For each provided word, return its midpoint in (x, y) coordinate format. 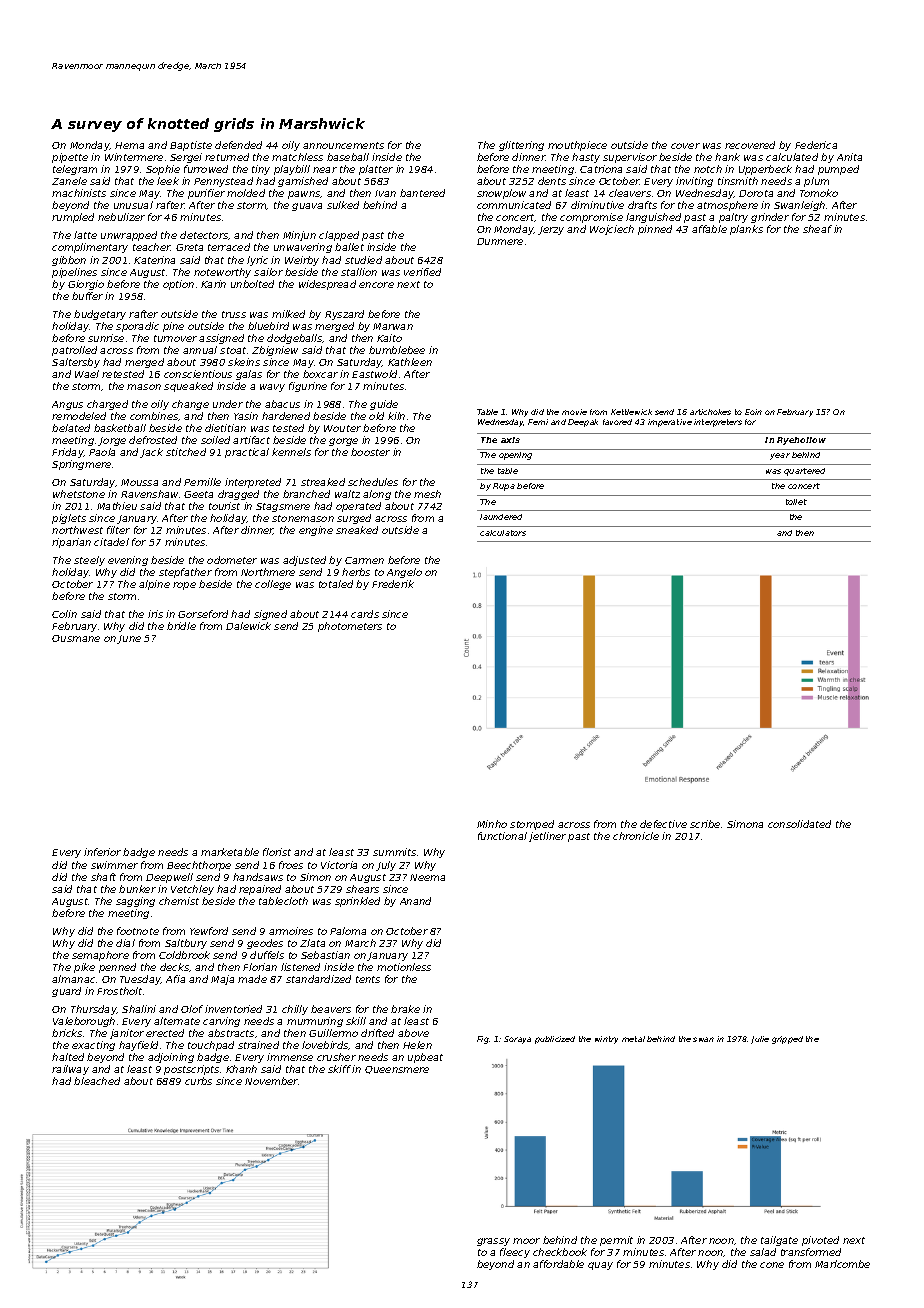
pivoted (820, 1241)
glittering (521, 146)
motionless (404, 967)
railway (70, 1070)
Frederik (393, 584)
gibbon (69, 261)
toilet (796, 502)
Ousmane (76, 638)
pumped (838, 170)
